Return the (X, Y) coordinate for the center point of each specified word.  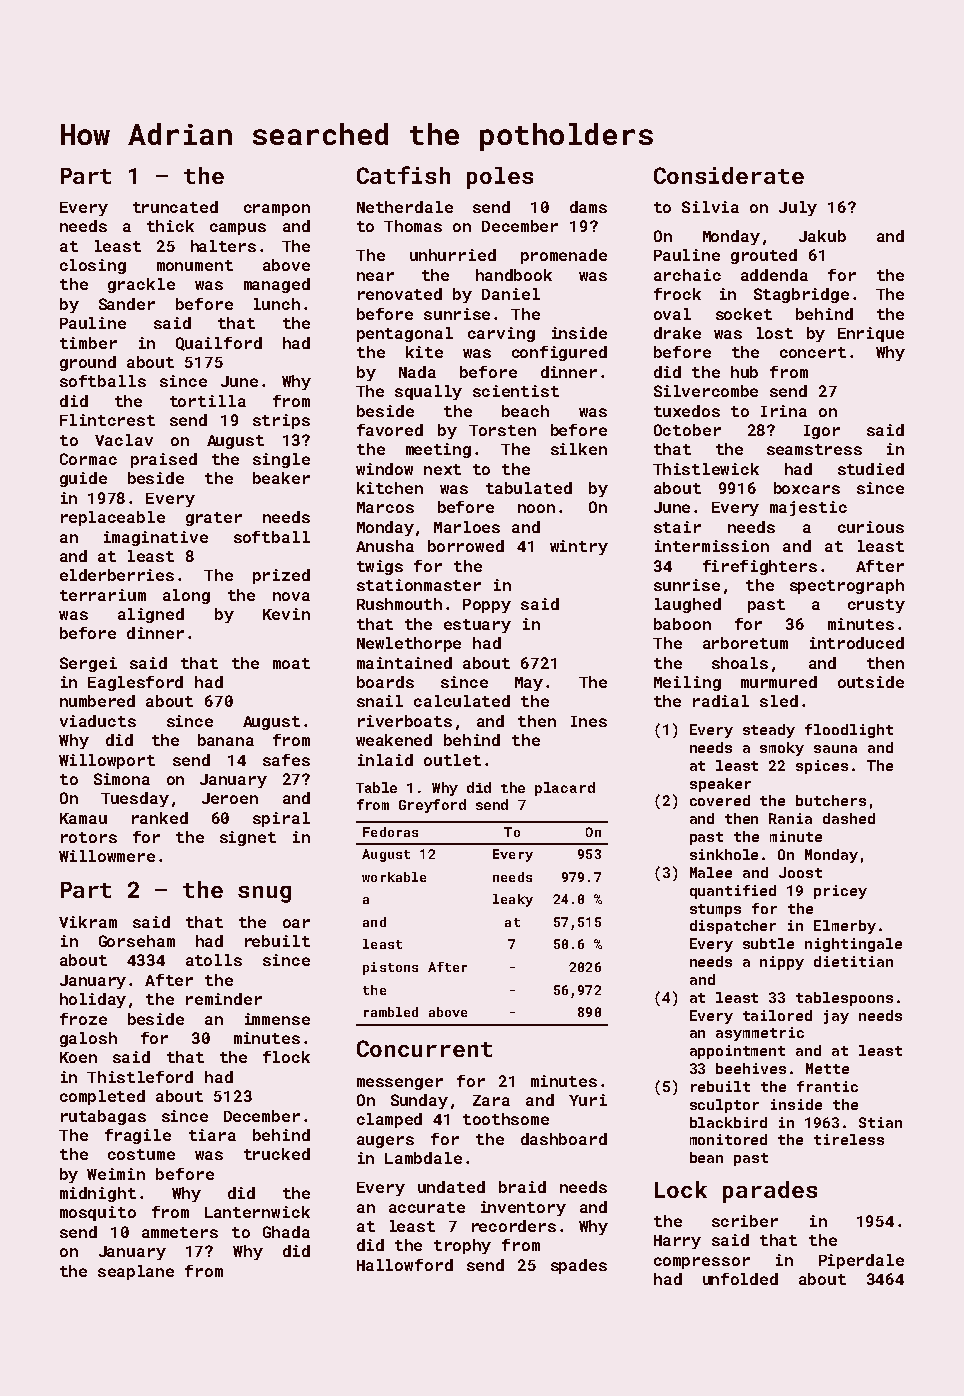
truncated (175, 207)
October (687, 430)
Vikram (88, 922)
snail (380, 701)
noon (536, 508)
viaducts (98, 721)
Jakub (822, 236)
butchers (831, 800)
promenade (564, 256)
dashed (849, 818)
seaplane (136, 1272)
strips (281, 421)
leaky (513, 900)
